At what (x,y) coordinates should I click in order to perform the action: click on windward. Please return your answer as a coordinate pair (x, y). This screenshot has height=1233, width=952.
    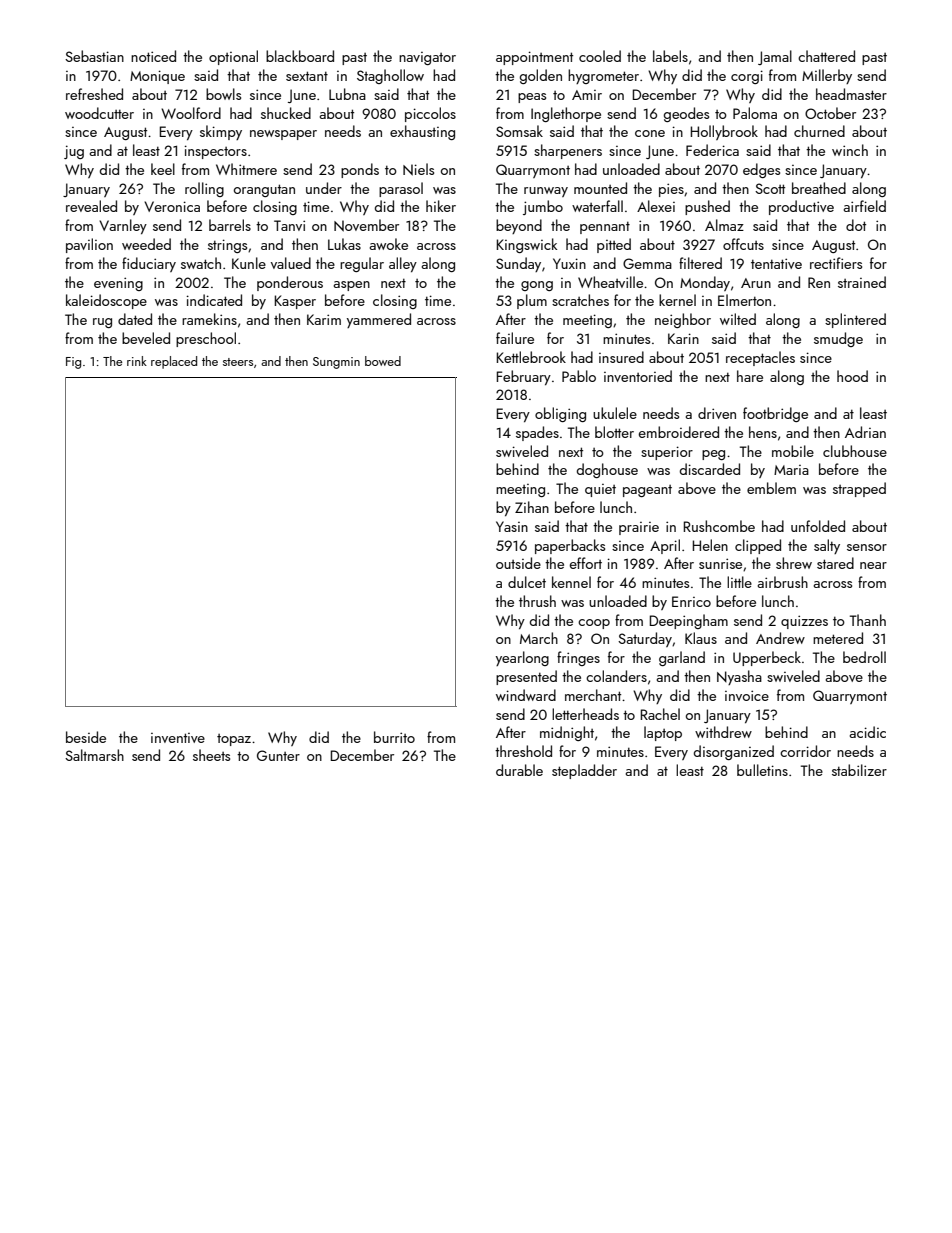
    Looking at the image, I should click on (526, 695).
